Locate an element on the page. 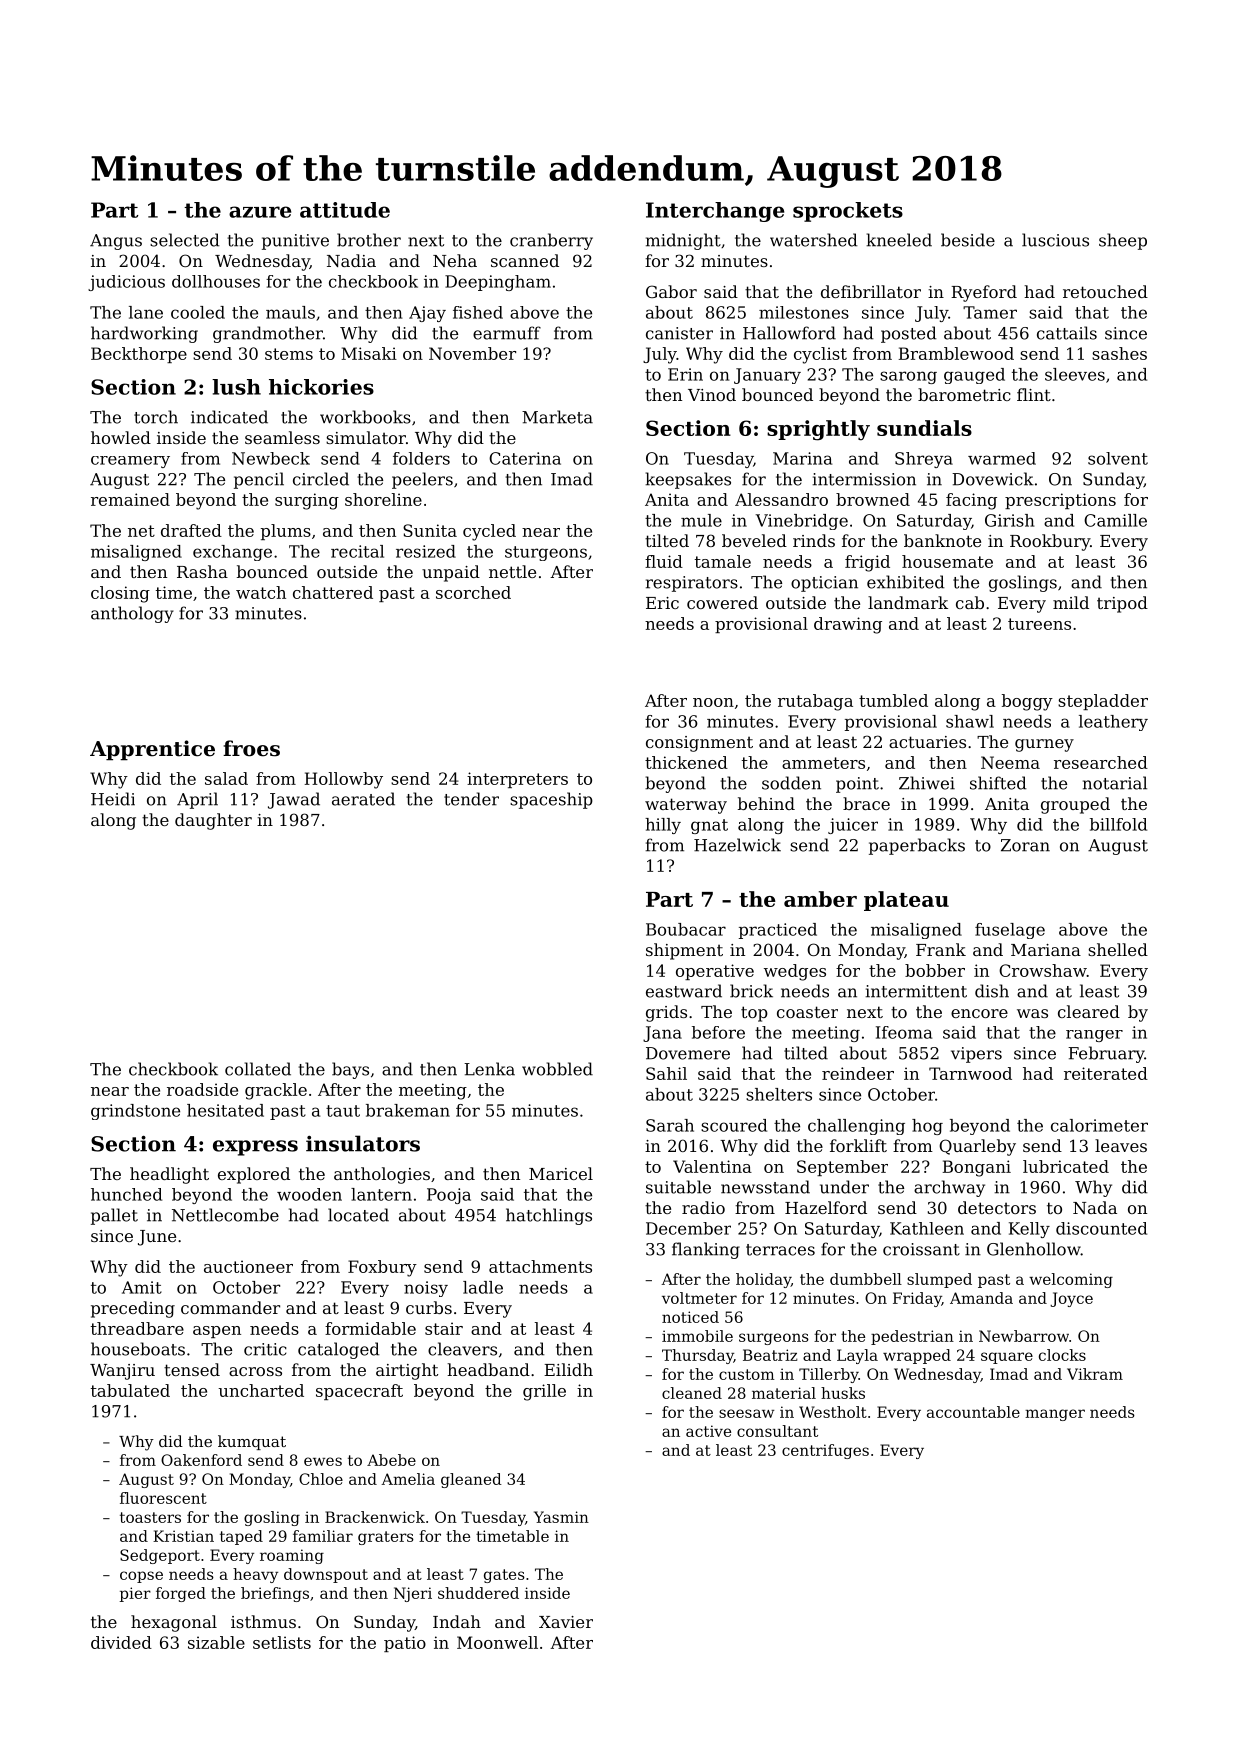 The image size is (1238, 1751). active is located at coordinates (708, 1431).
